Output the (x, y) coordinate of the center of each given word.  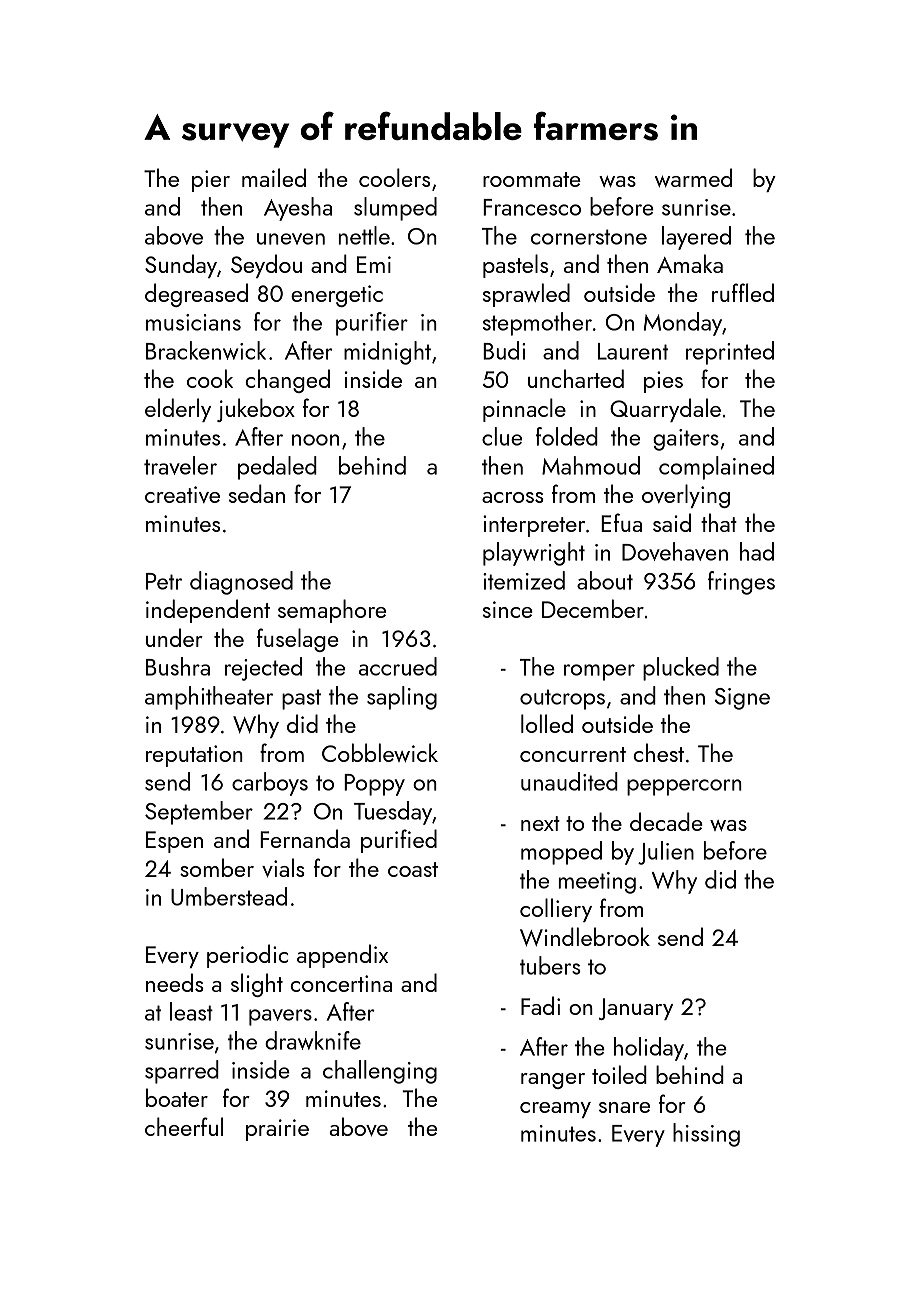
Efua (621, 522)
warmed (693, 177)
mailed (274, 177)
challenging (380, 1072)
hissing (706, 1135)
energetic (337, 296)
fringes (741, 583)
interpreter (534, 526)
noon (315, 440)
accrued (398, 666)
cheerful (184, 1126)
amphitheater (209, 698)
